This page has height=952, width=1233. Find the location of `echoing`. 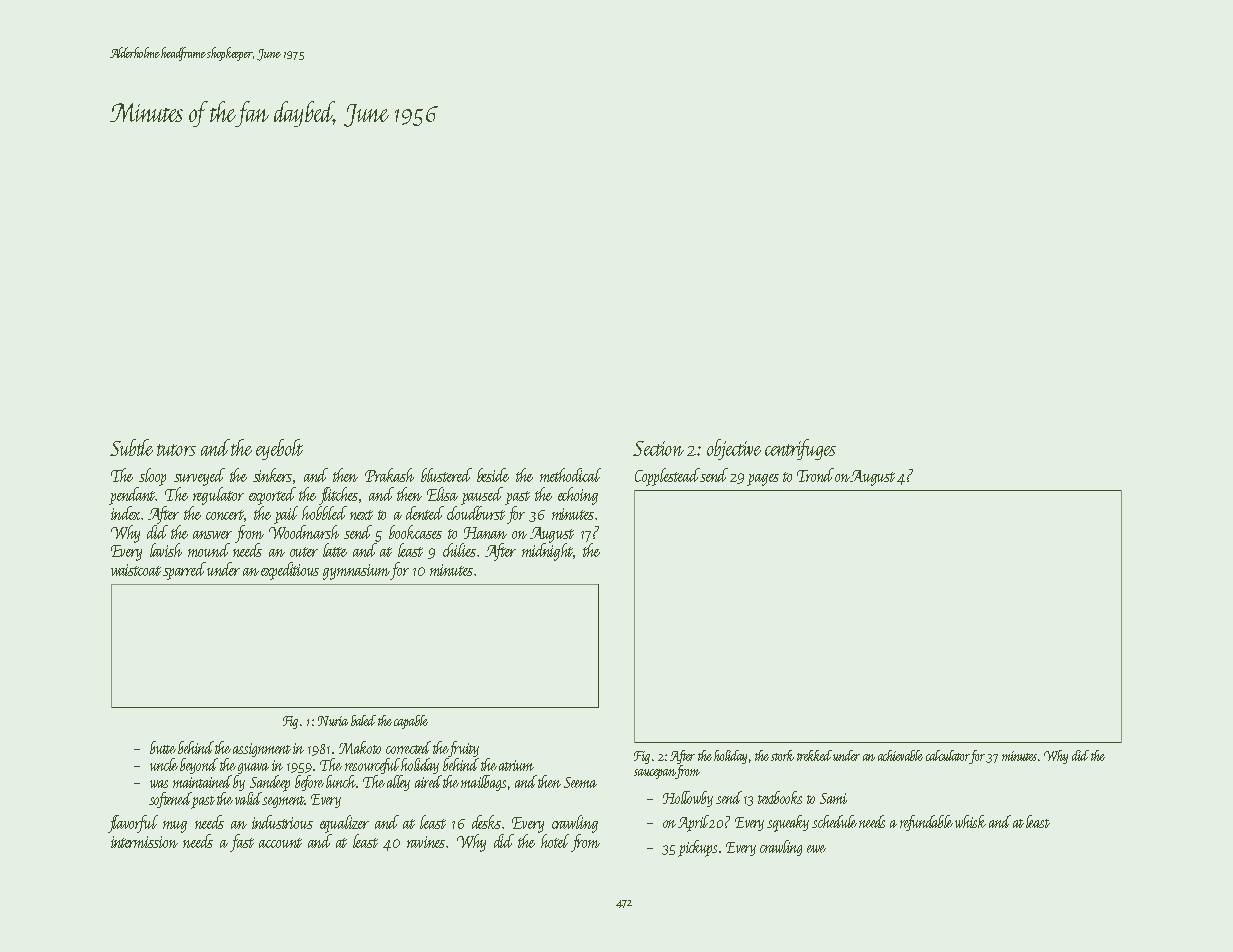

echoing is located at coordinates (578, 496).
